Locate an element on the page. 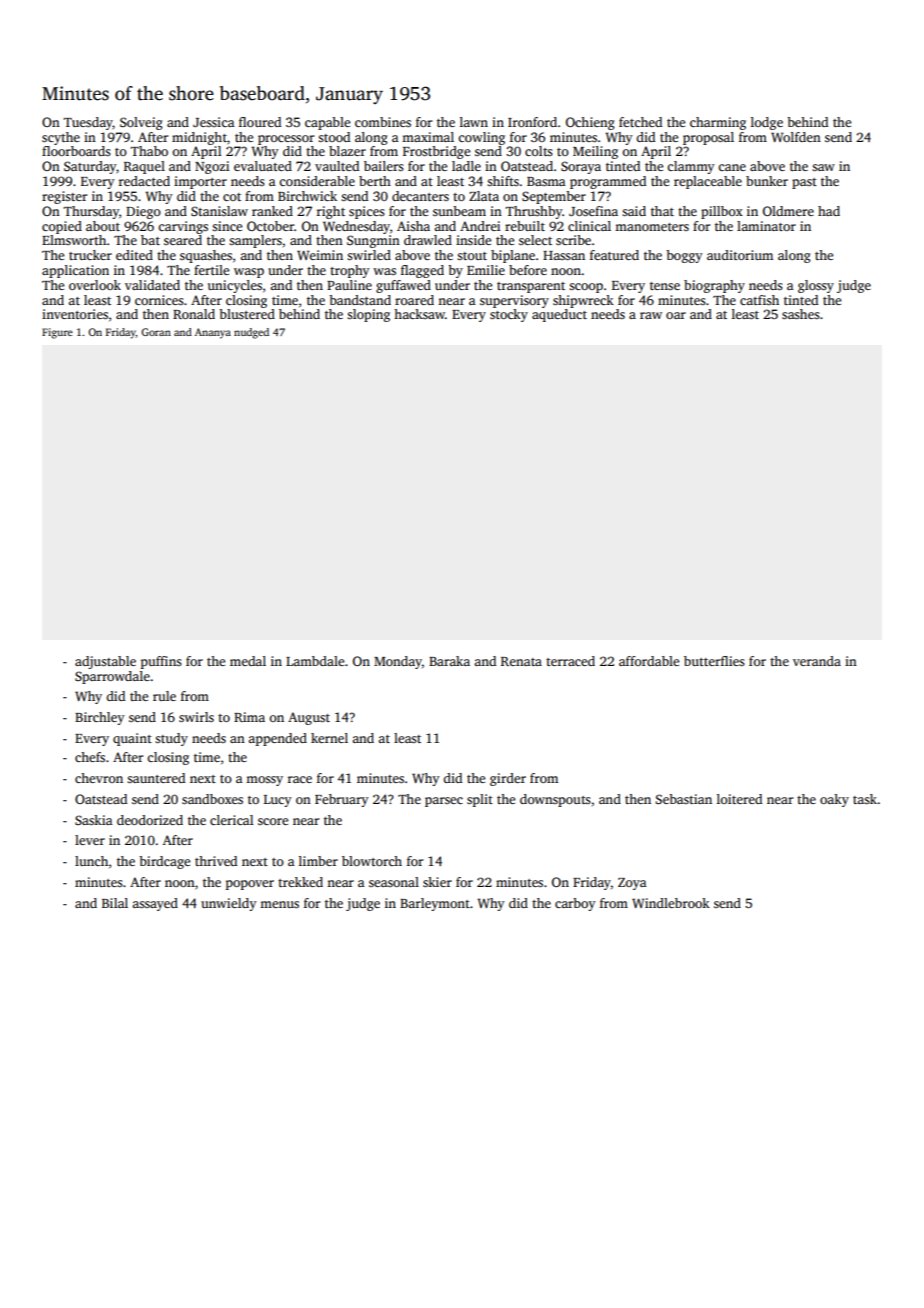 The width and height of the document is (924, 1308). Windlebrook is located at coordinates (671, 903).
